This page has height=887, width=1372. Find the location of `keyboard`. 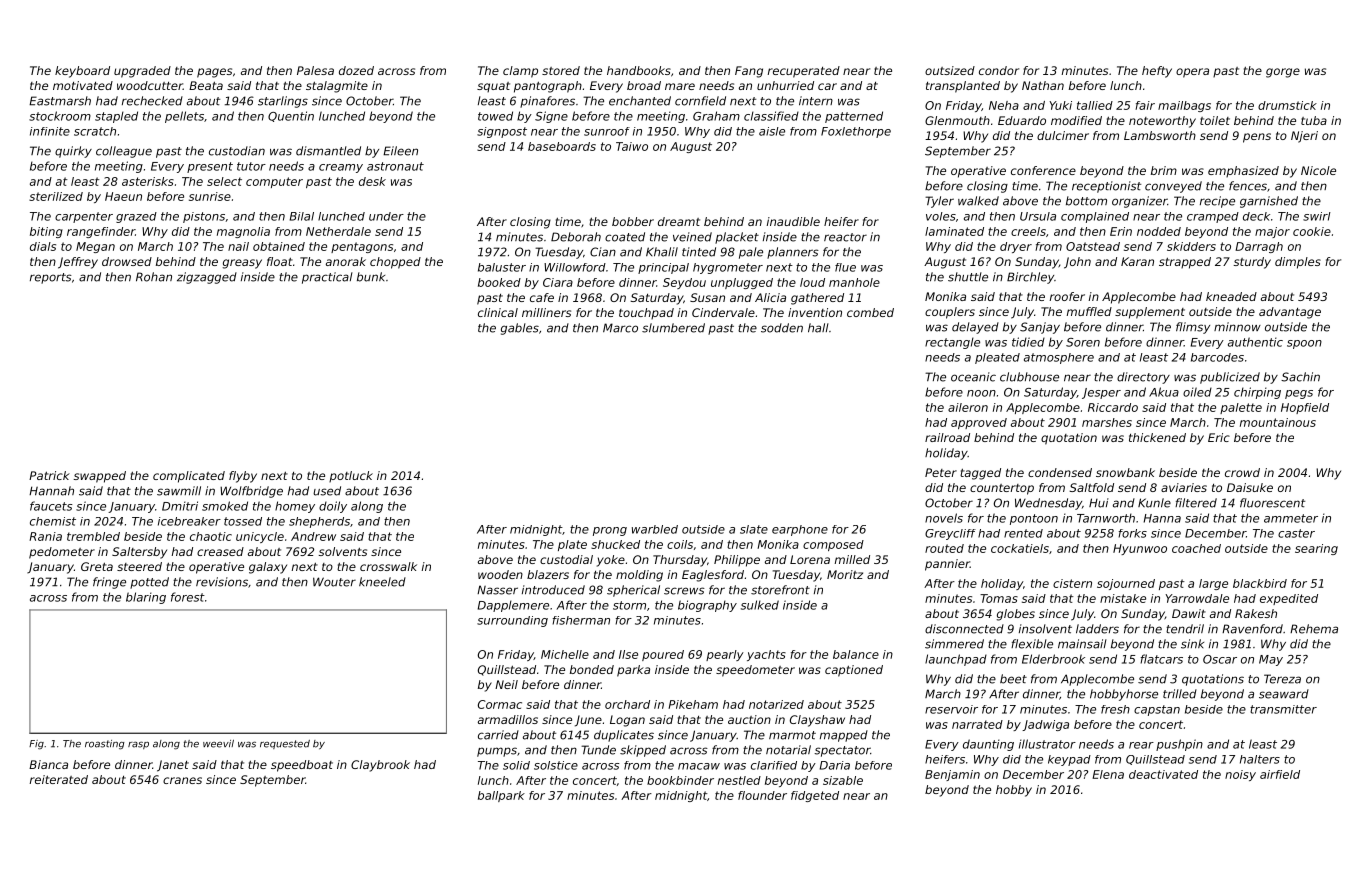

keyboard is located at coordinates (82, 72).
